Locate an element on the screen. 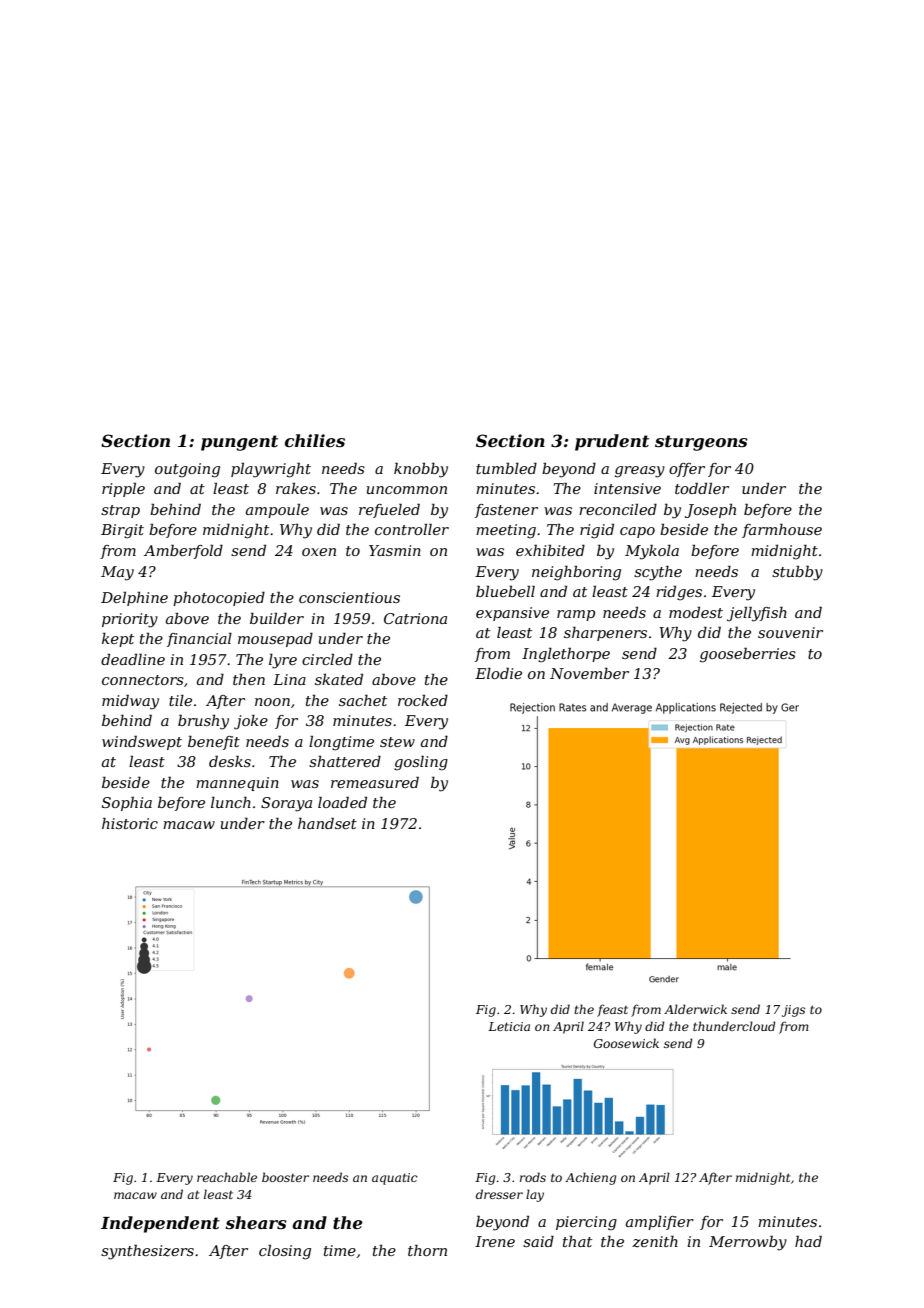 The width and height of the screenshot is (924, 1308). chilies is located at coordinates (315, 440).
